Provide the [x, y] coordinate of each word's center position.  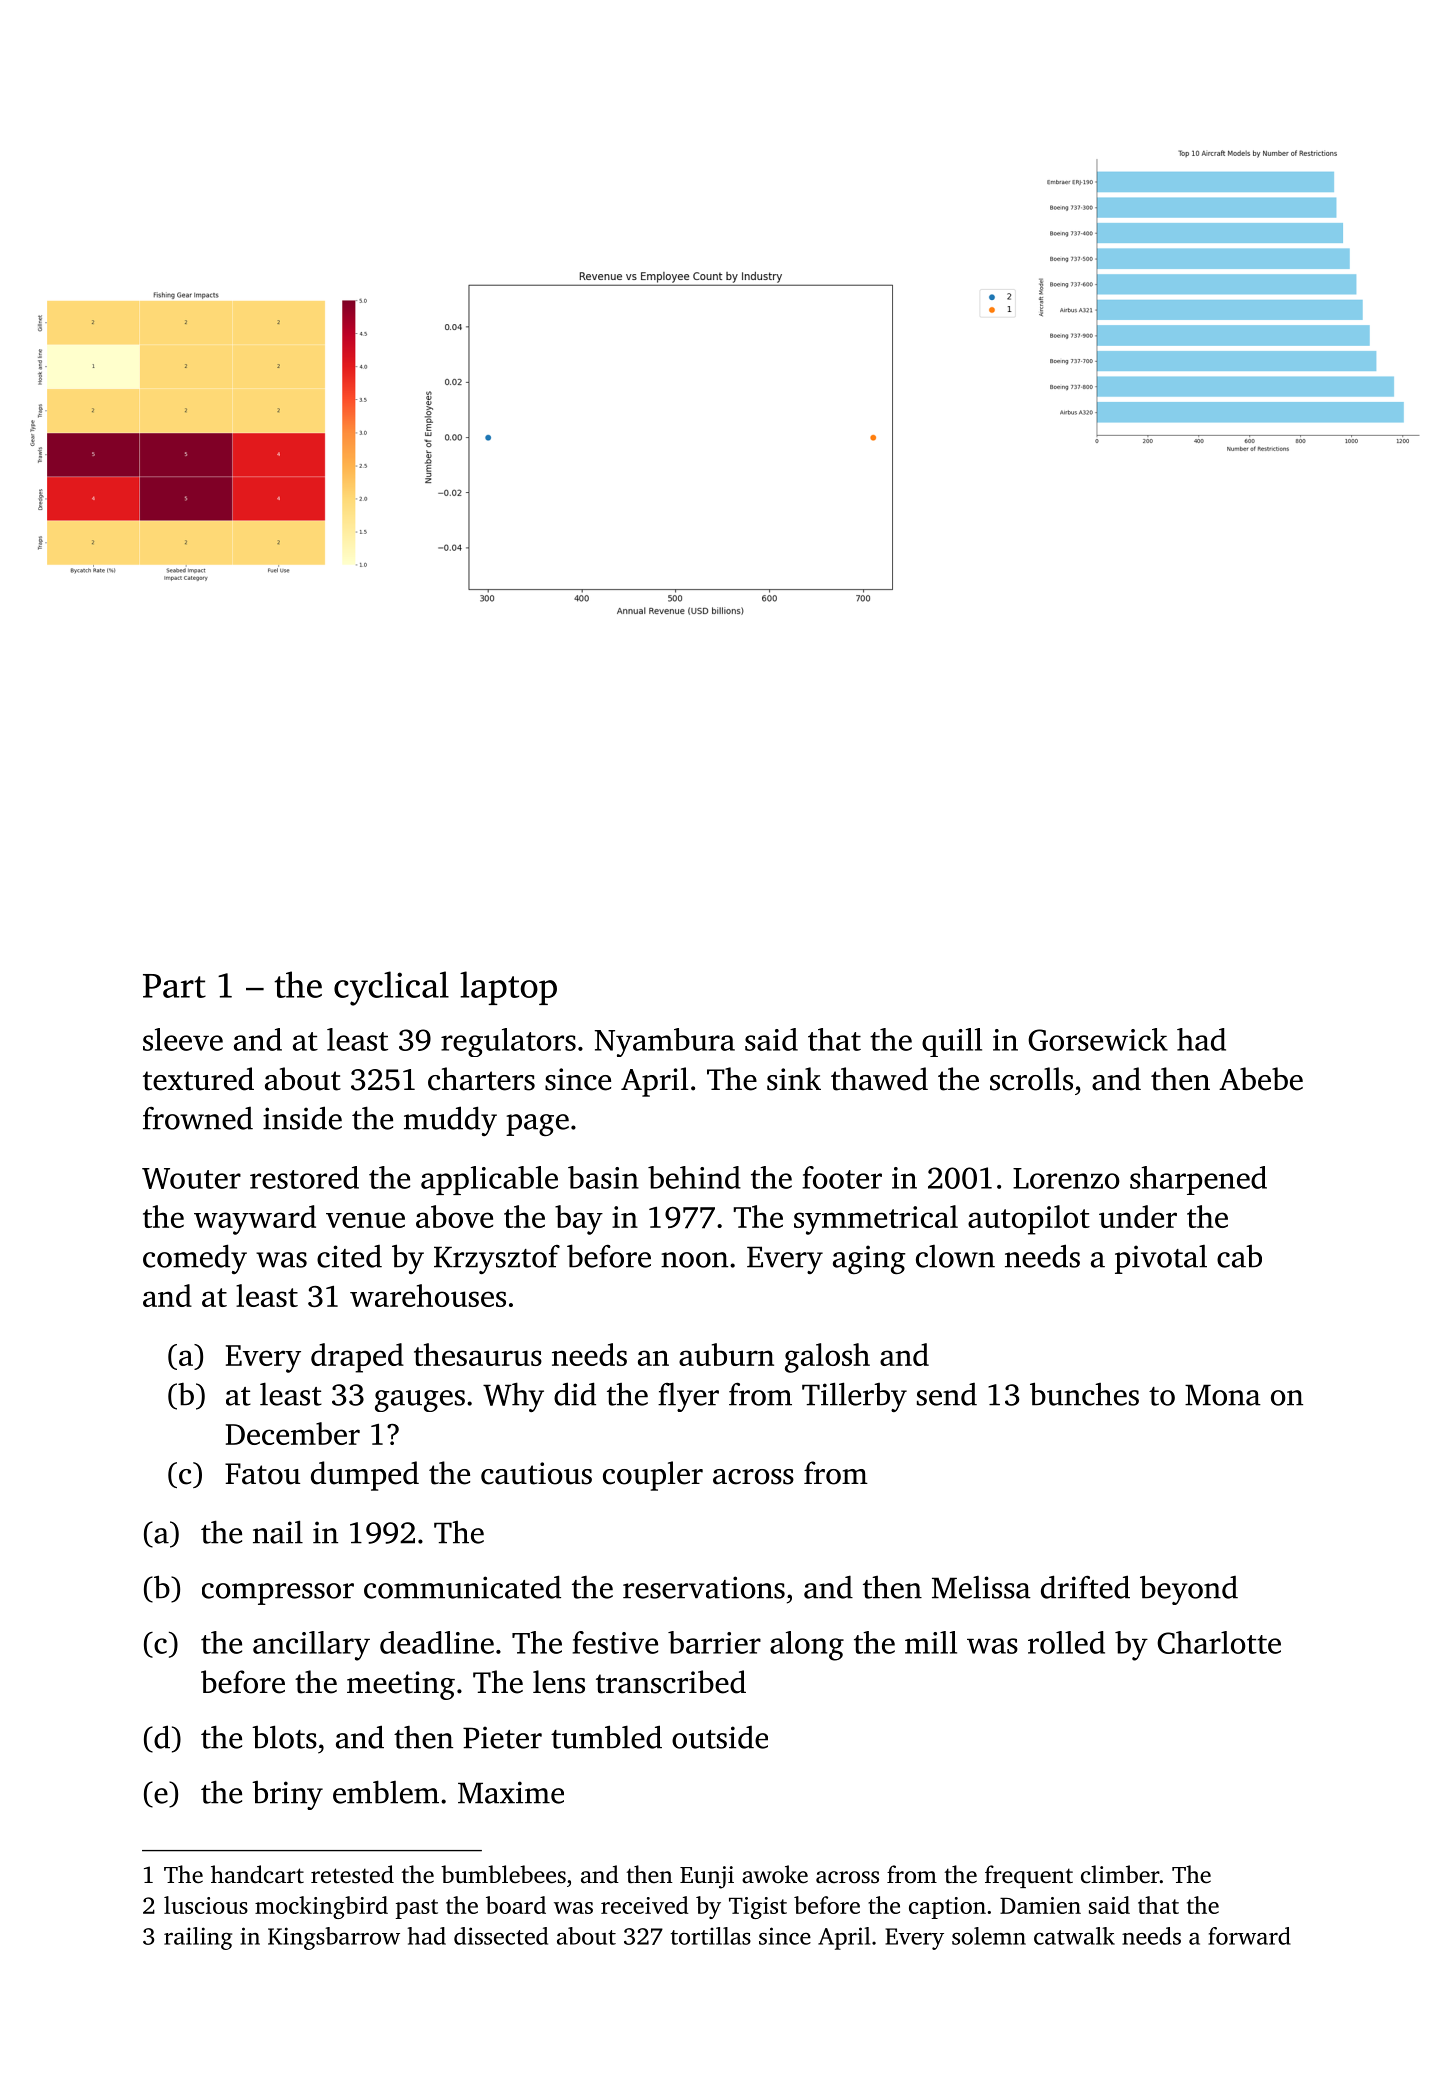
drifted [1085, 1587]
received [644, 1905]
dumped [365, 1476]
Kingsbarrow [334, 1938]
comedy [195, 1259]
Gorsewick [1098, 1039]
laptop [508, 988]
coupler [653, 1476]
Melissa [981, 1587]
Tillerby [854, 1397]
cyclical [391, 988]
